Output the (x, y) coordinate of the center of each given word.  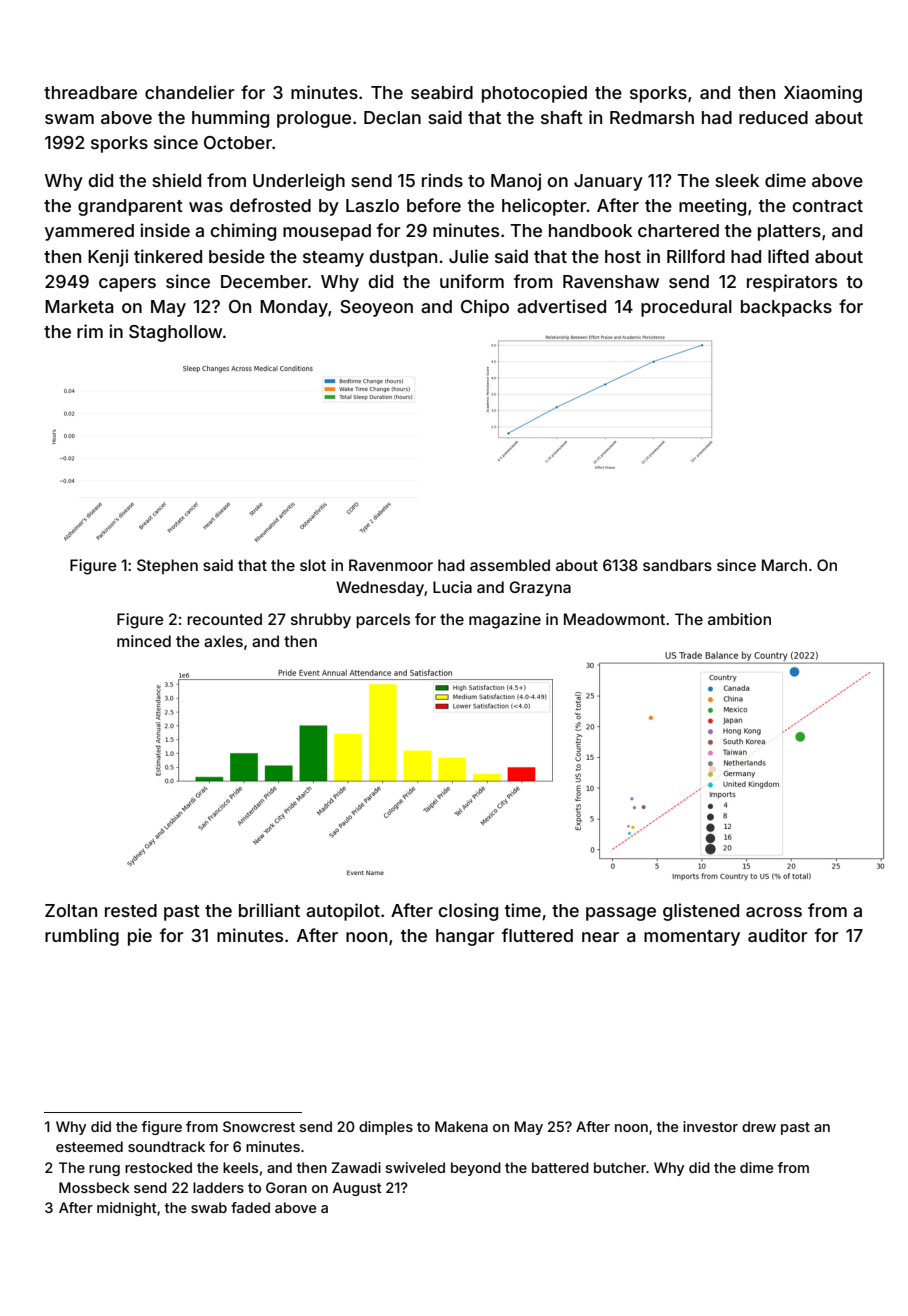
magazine (505, 621)
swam (69, 119)
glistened (701, 912)
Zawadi (356, 1167)
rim (90, 331)
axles (223, 641)
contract (827, 206)
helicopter (544, 207)
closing (468, 912)
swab (209, 1207)
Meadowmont (614, 619)
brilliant (269, 910)
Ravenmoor (391, 565)
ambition (739, 619)
